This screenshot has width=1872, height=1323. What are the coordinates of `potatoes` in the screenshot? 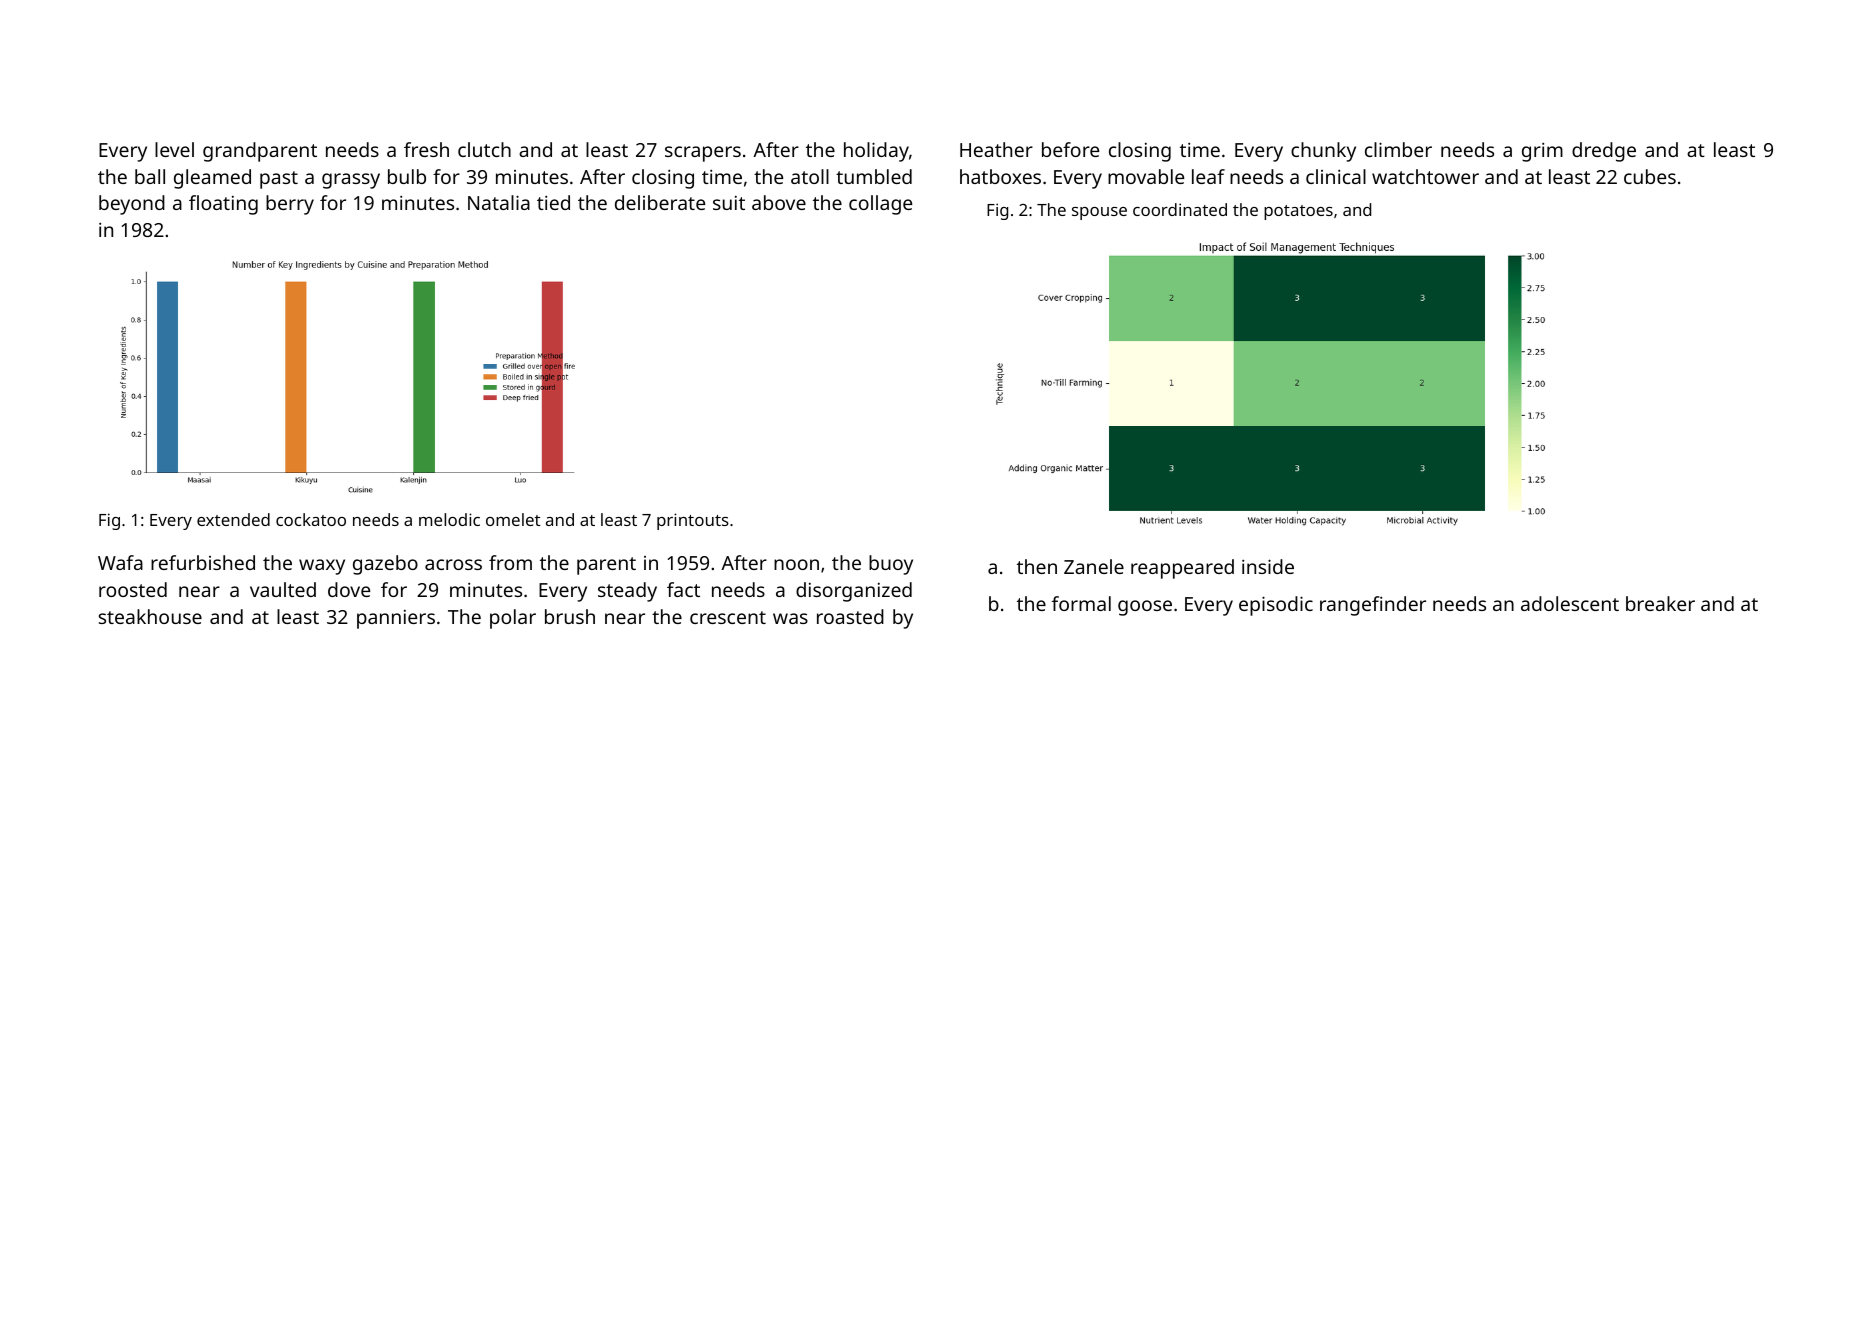 It's located at (1298, 212).
